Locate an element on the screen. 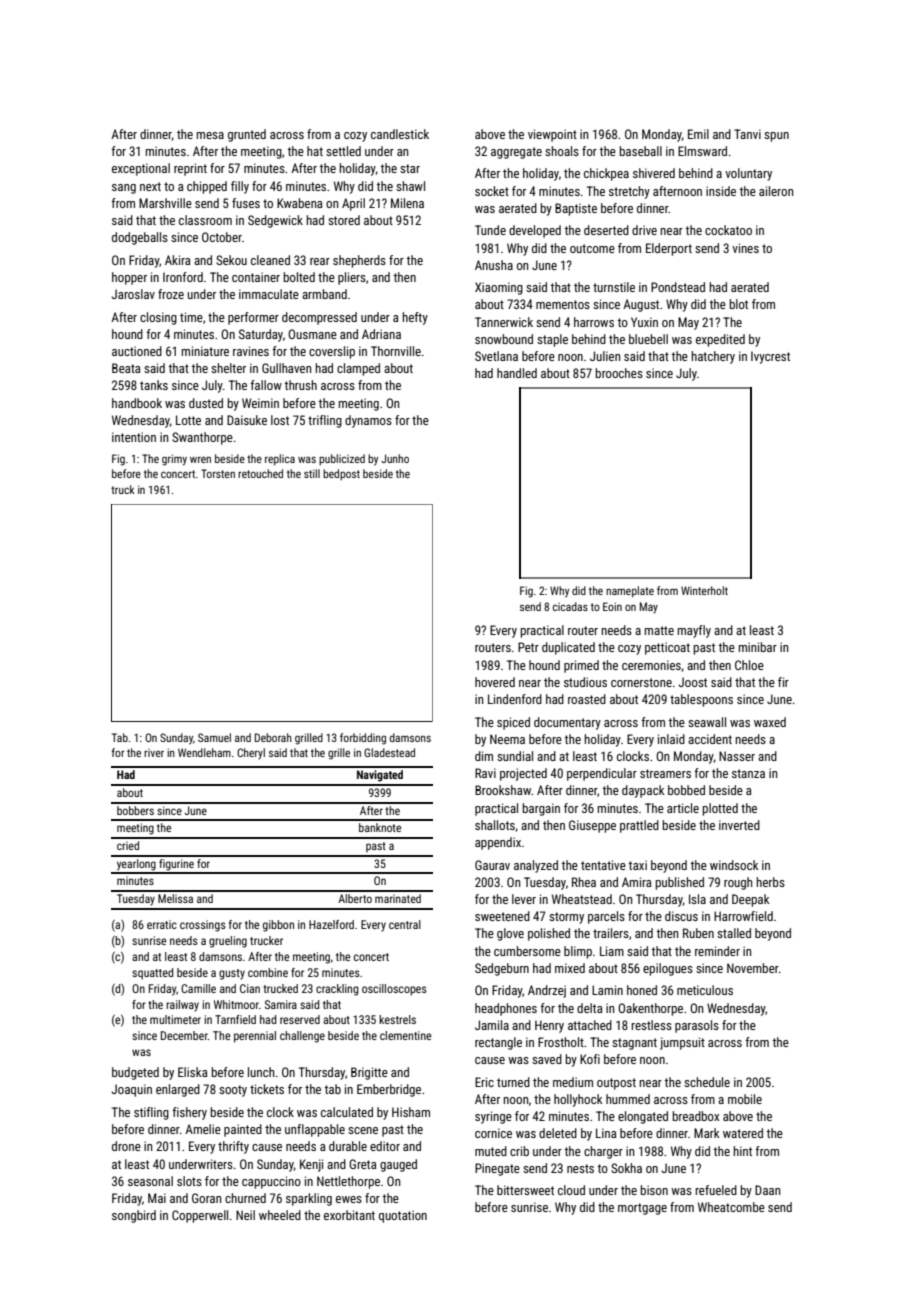 Image resolution: width=908 pixels, height=1316 pixels. medium is located at coordinates (573, 1082).
